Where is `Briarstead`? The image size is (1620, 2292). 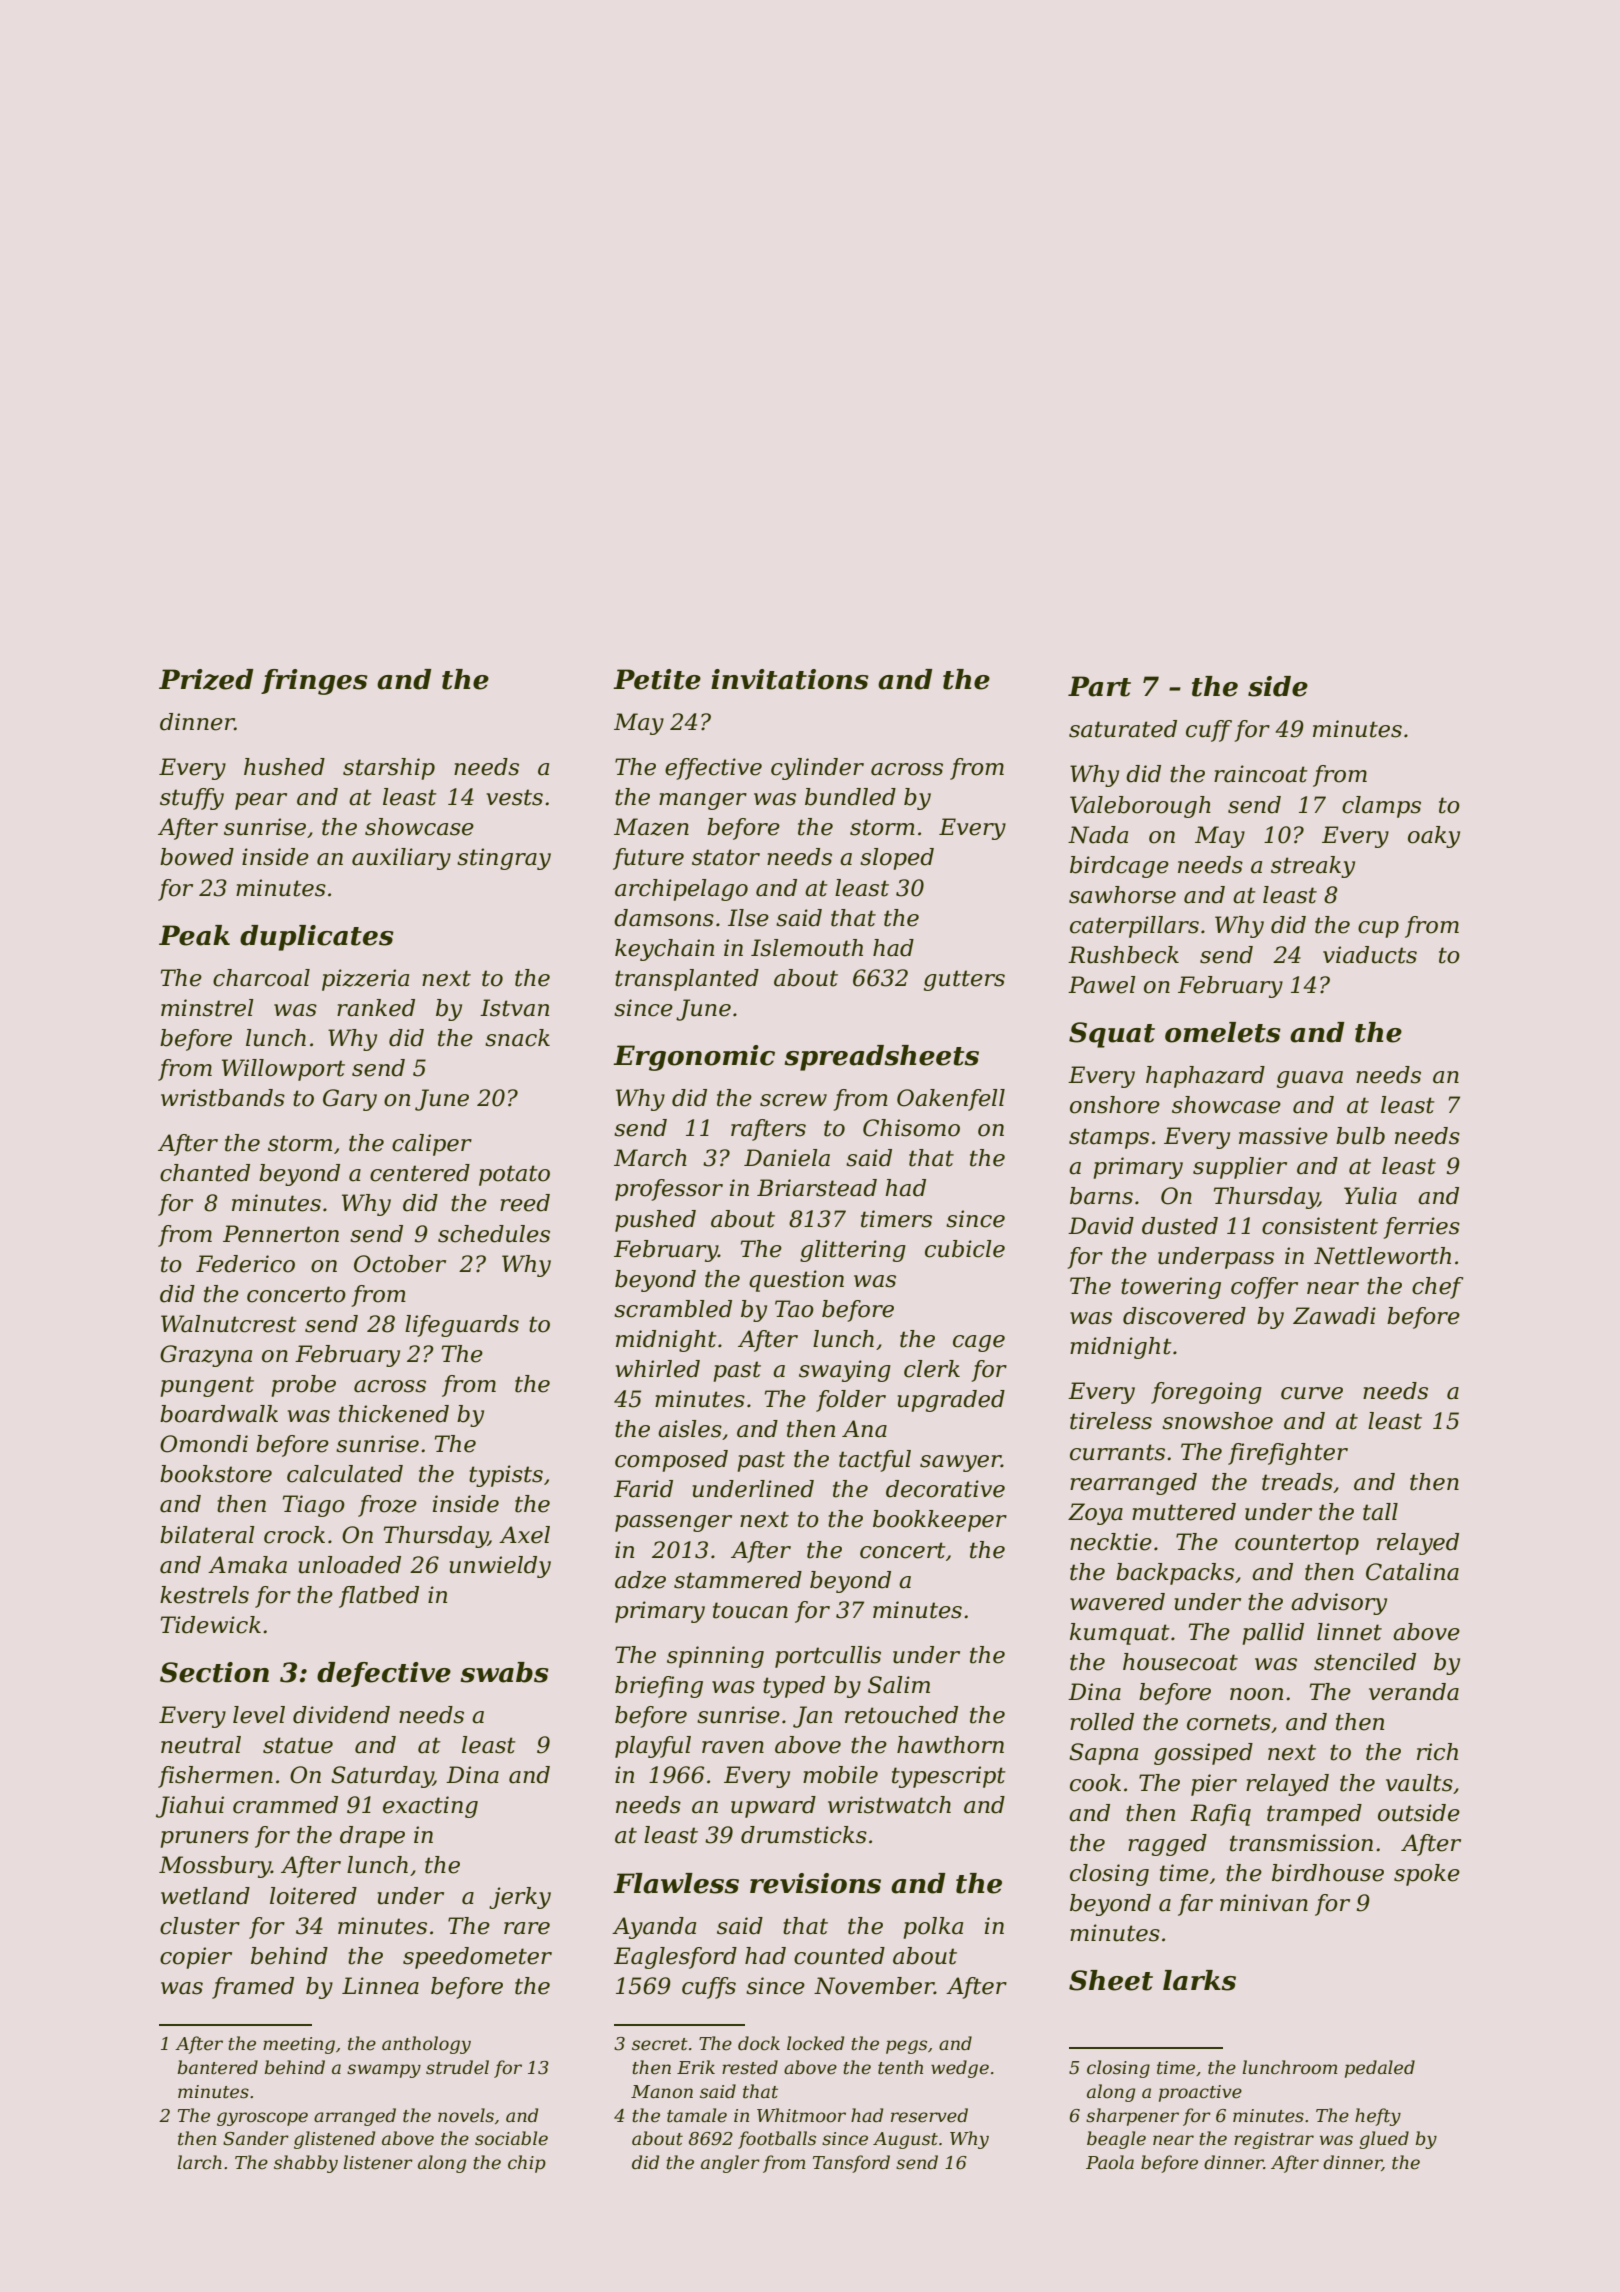 Briarstead is located at coordinates (817, 1188).
